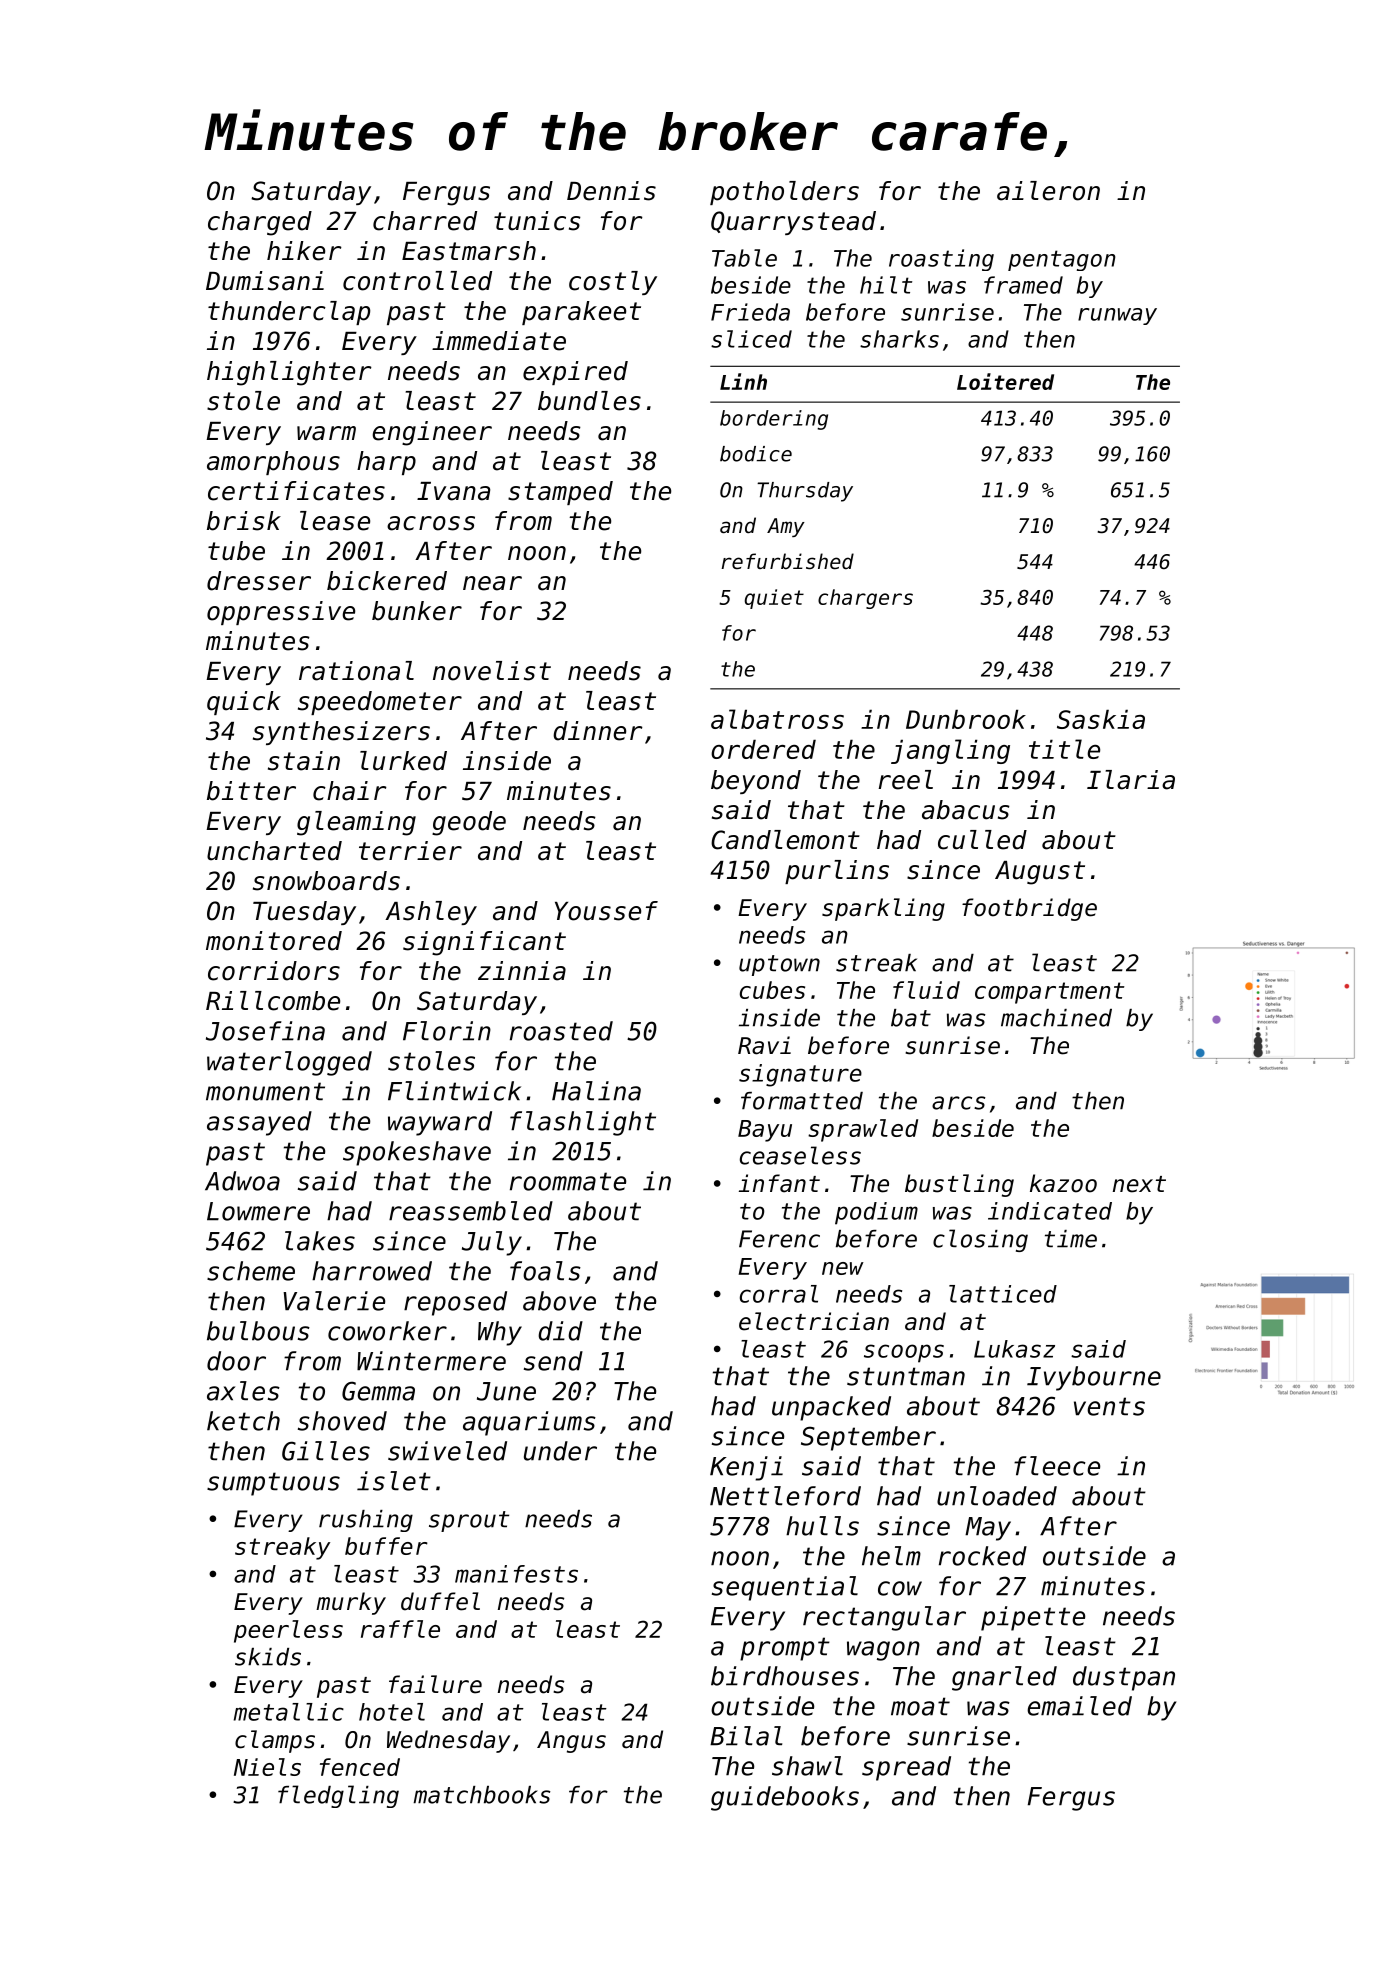 The image size is (1386, 1969). I want to click on assayed, so click(259, 1123).
